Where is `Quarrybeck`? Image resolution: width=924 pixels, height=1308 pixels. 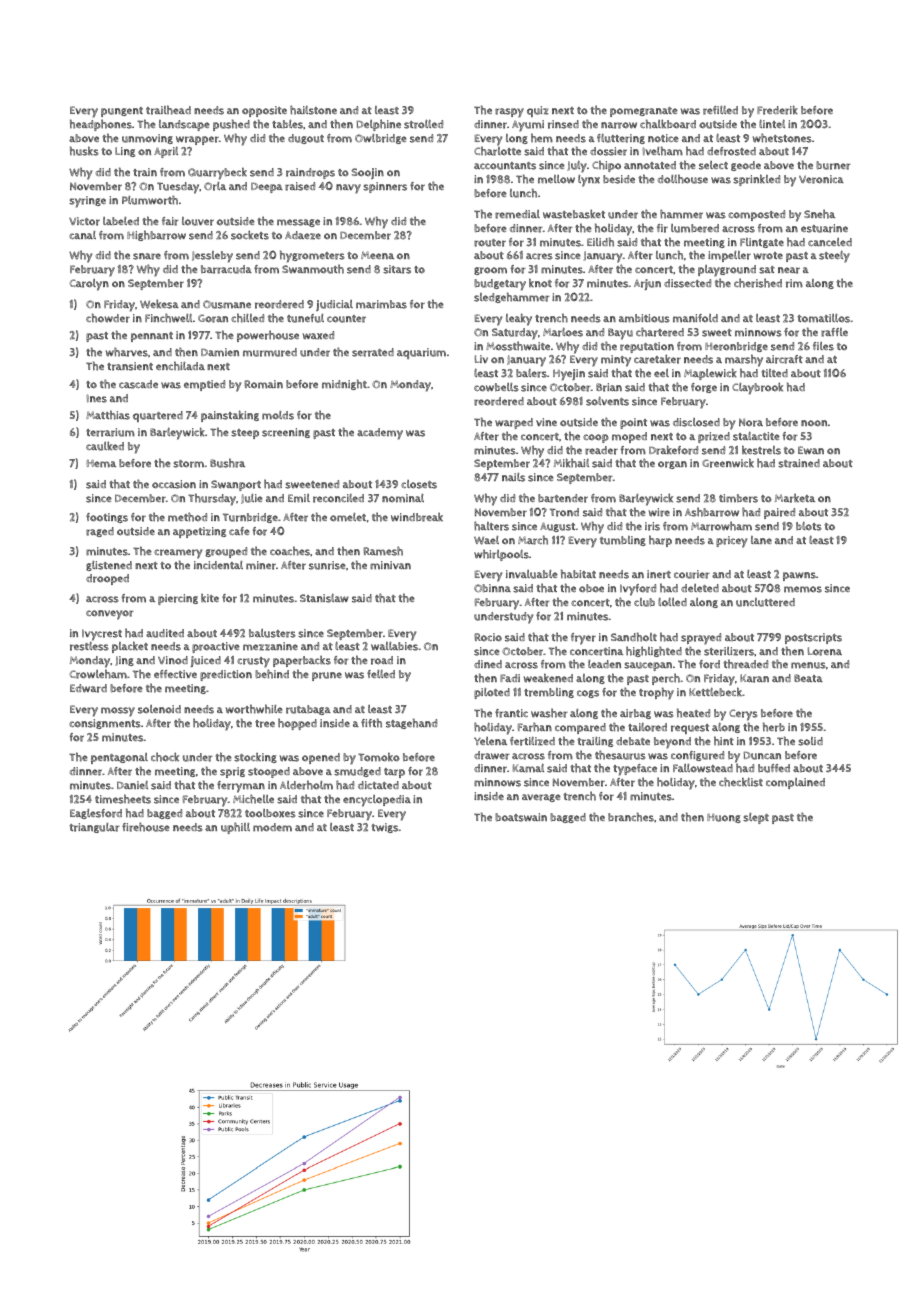
Quarrybeck is located at coordinates (217, 173).
